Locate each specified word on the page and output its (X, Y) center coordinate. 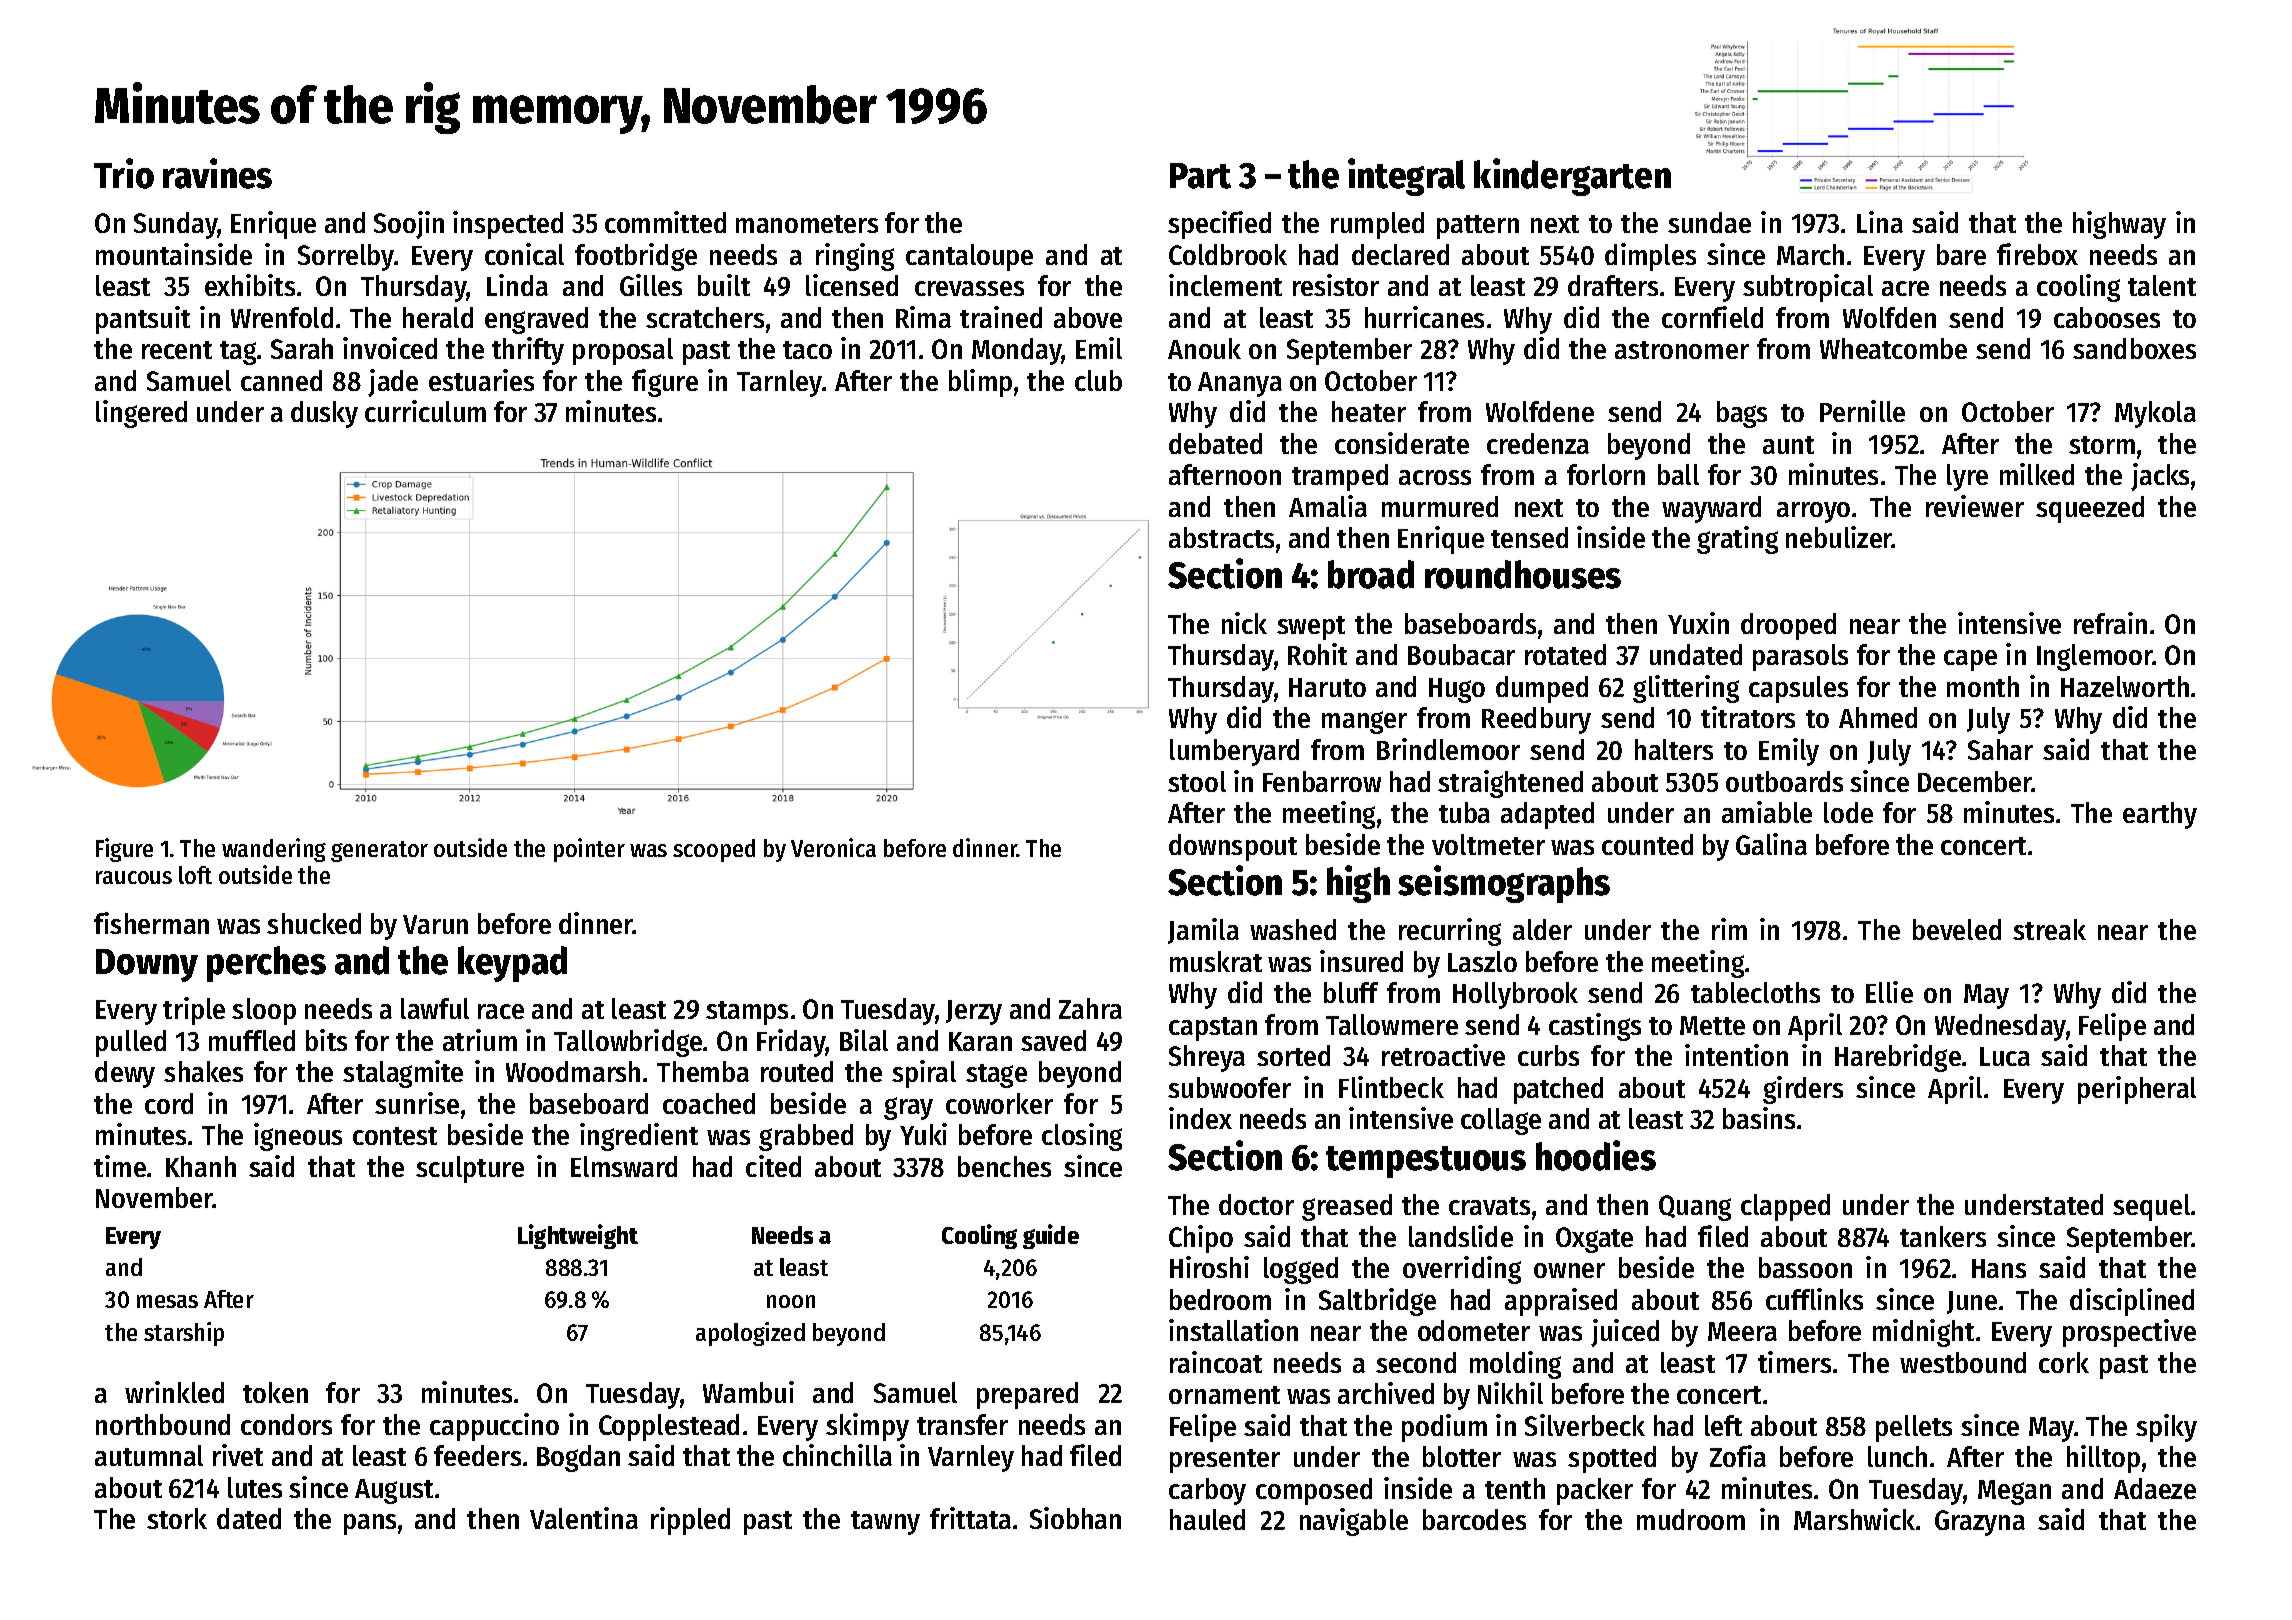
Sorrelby (346, 257)
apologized (750, 1334)
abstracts (1221, 537)
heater (1369, 411)
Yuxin (1698, 623)
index (1200, 1118)
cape (1970, 660)
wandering (274, 850)
